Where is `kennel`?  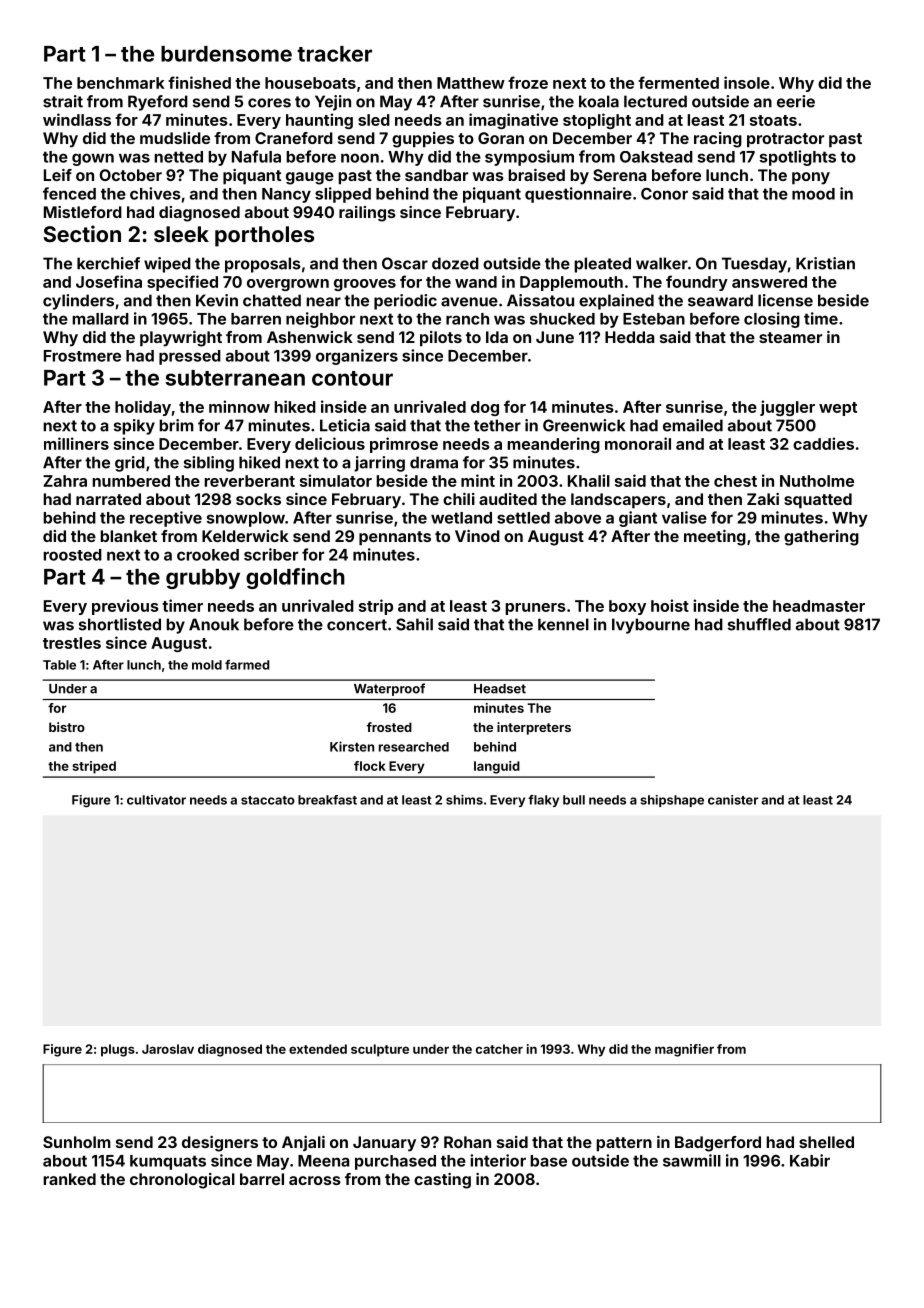
kennel is located at coordinates (563, 624).
